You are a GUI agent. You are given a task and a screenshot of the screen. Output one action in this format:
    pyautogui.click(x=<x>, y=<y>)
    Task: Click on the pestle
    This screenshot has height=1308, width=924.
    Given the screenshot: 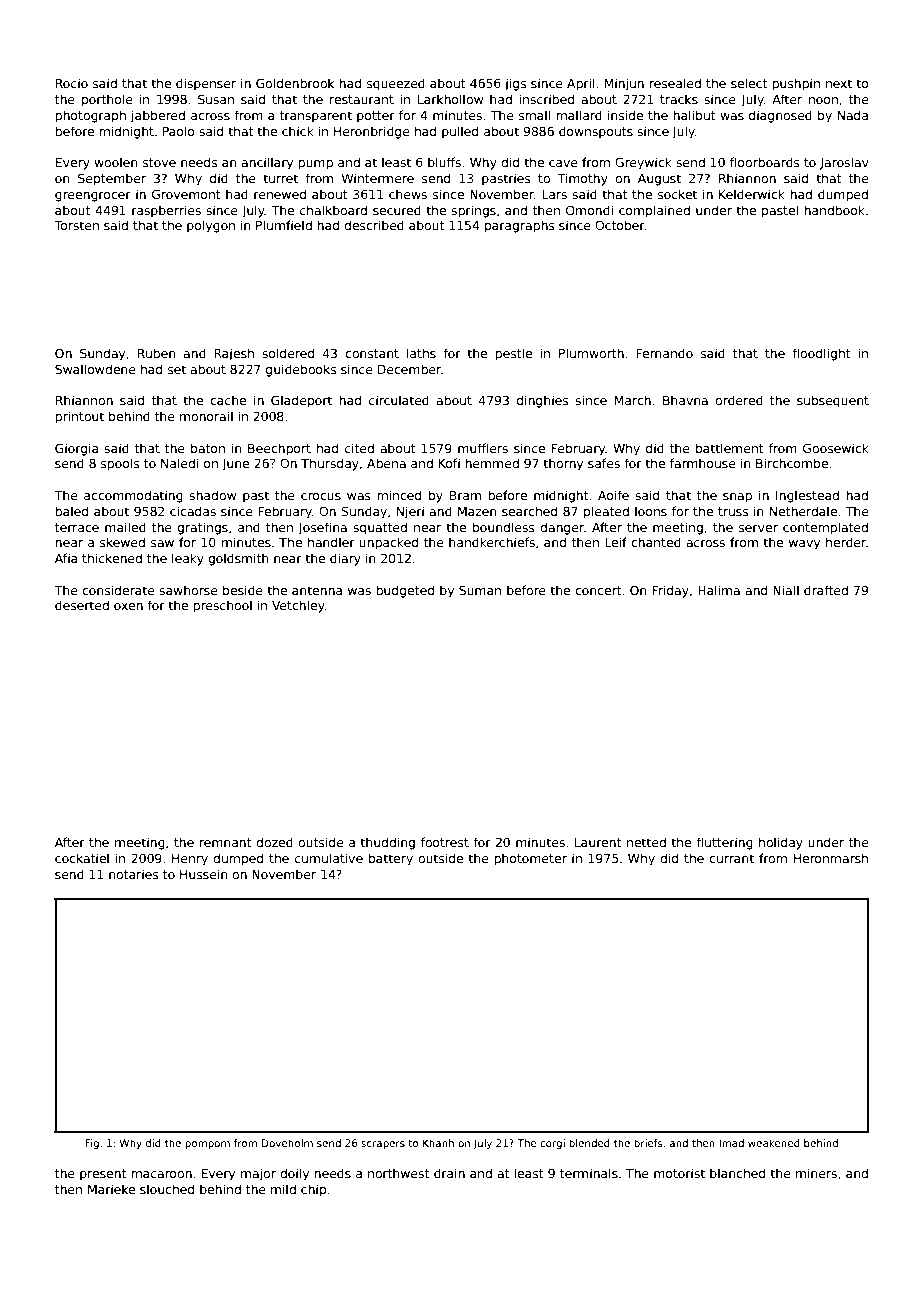 What is the action you would take?
    pyautogui.click(x=513, y=354)
